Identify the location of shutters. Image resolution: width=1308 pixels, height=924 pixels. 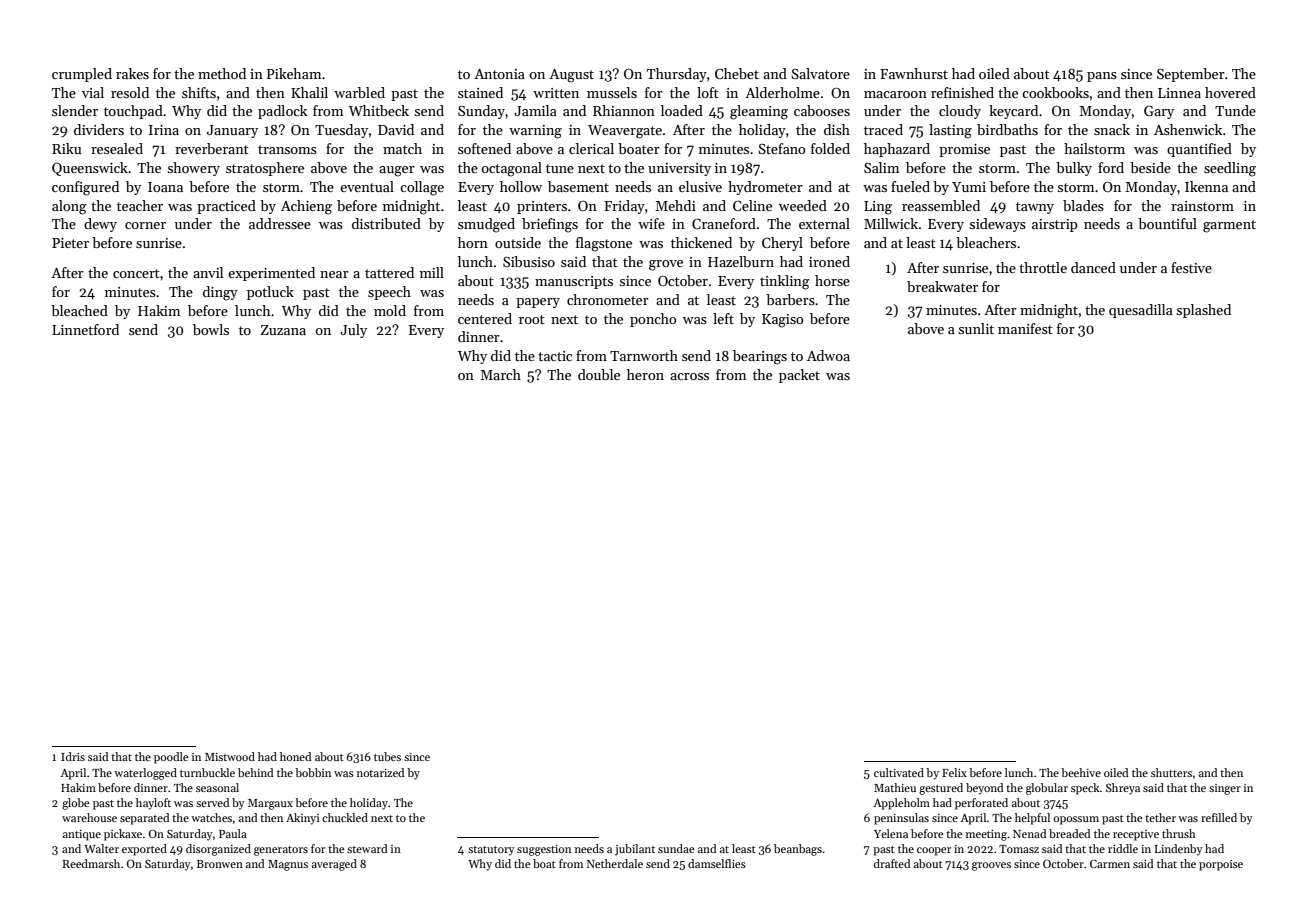
(1171, 772).
